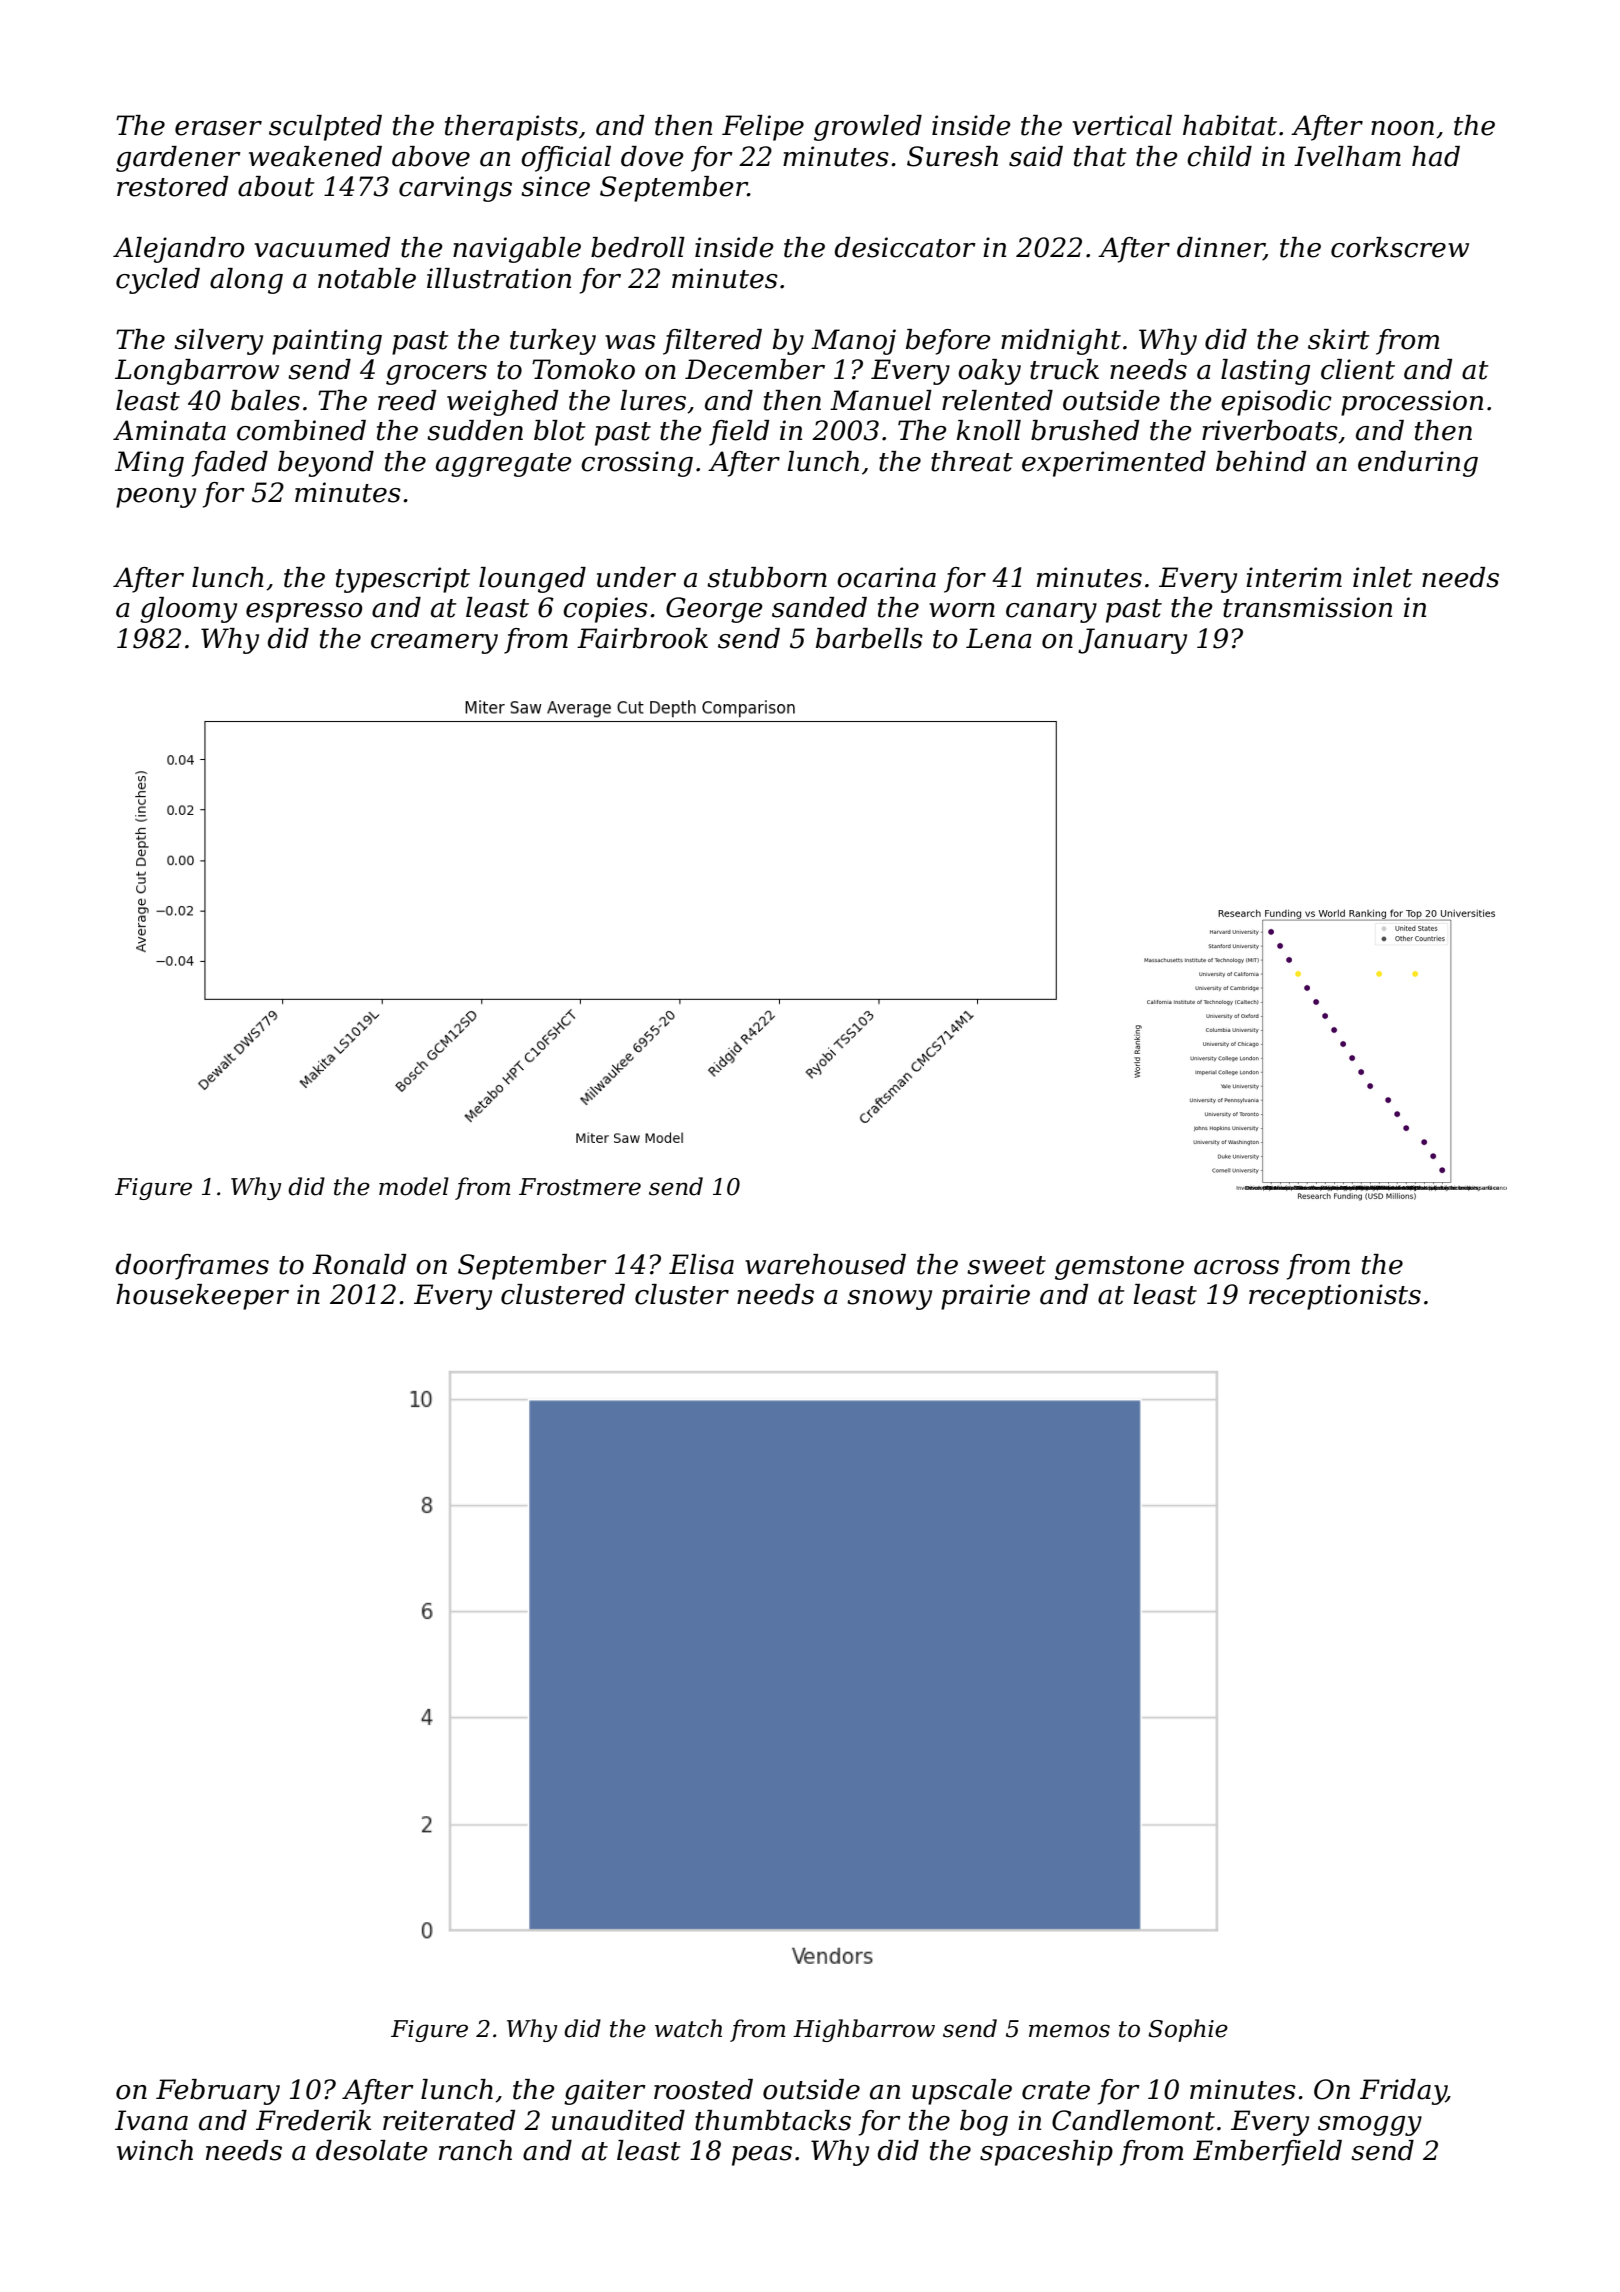 Image resolution: width=1620 pixels, height=2292 pixels. What do you see at coordinates (688, 2028) in the page?
I see `watch` at bounding box center [688, 2028].
